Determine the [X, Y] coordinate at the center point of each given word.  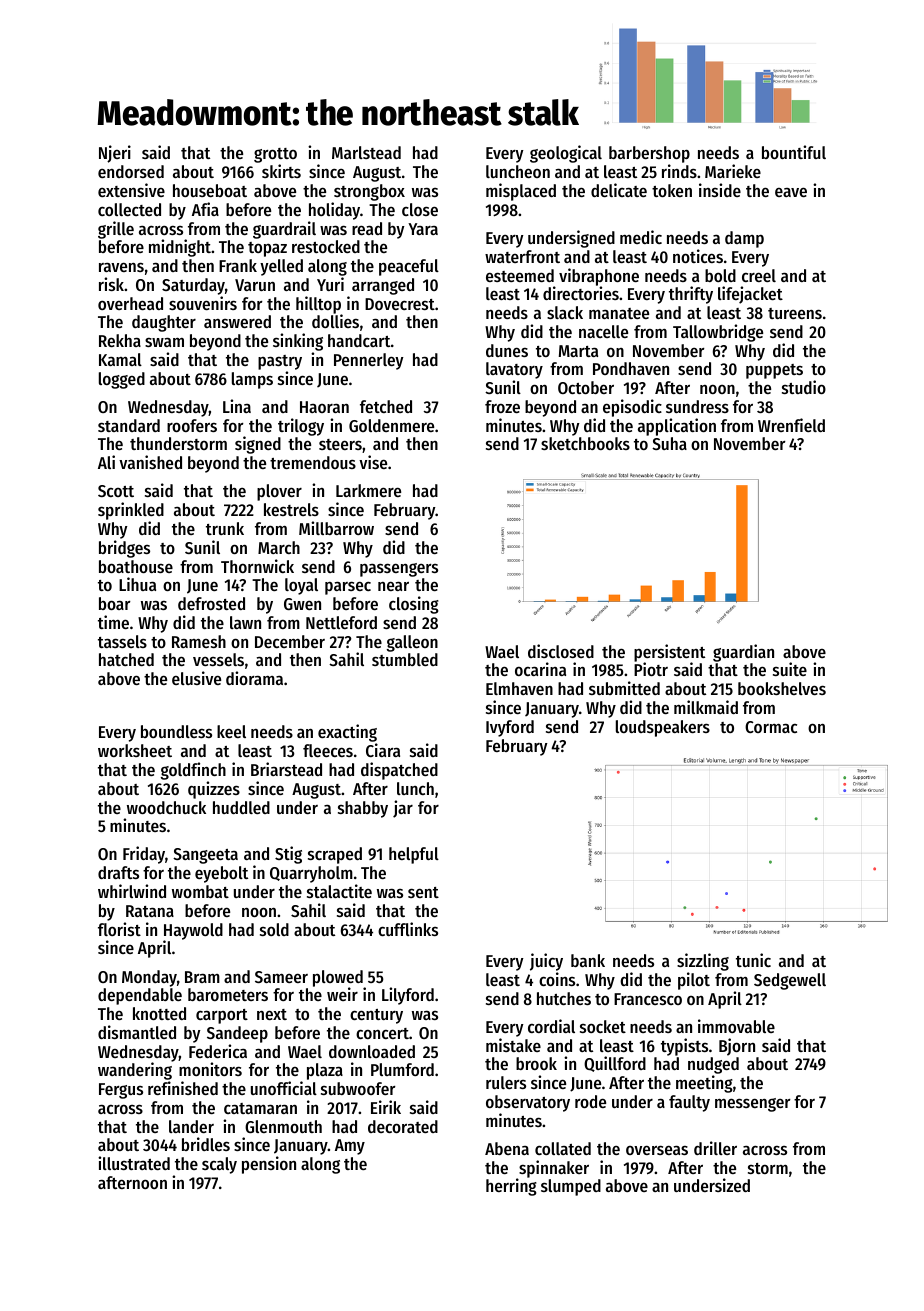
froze [502, 406]
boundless [176, 731]
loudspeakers [663, 728]
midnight [180, 248]
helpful [414, 855]
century [376, 1016]
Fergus [121, 1091]
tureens [795, 313]
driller [715, 1148]
